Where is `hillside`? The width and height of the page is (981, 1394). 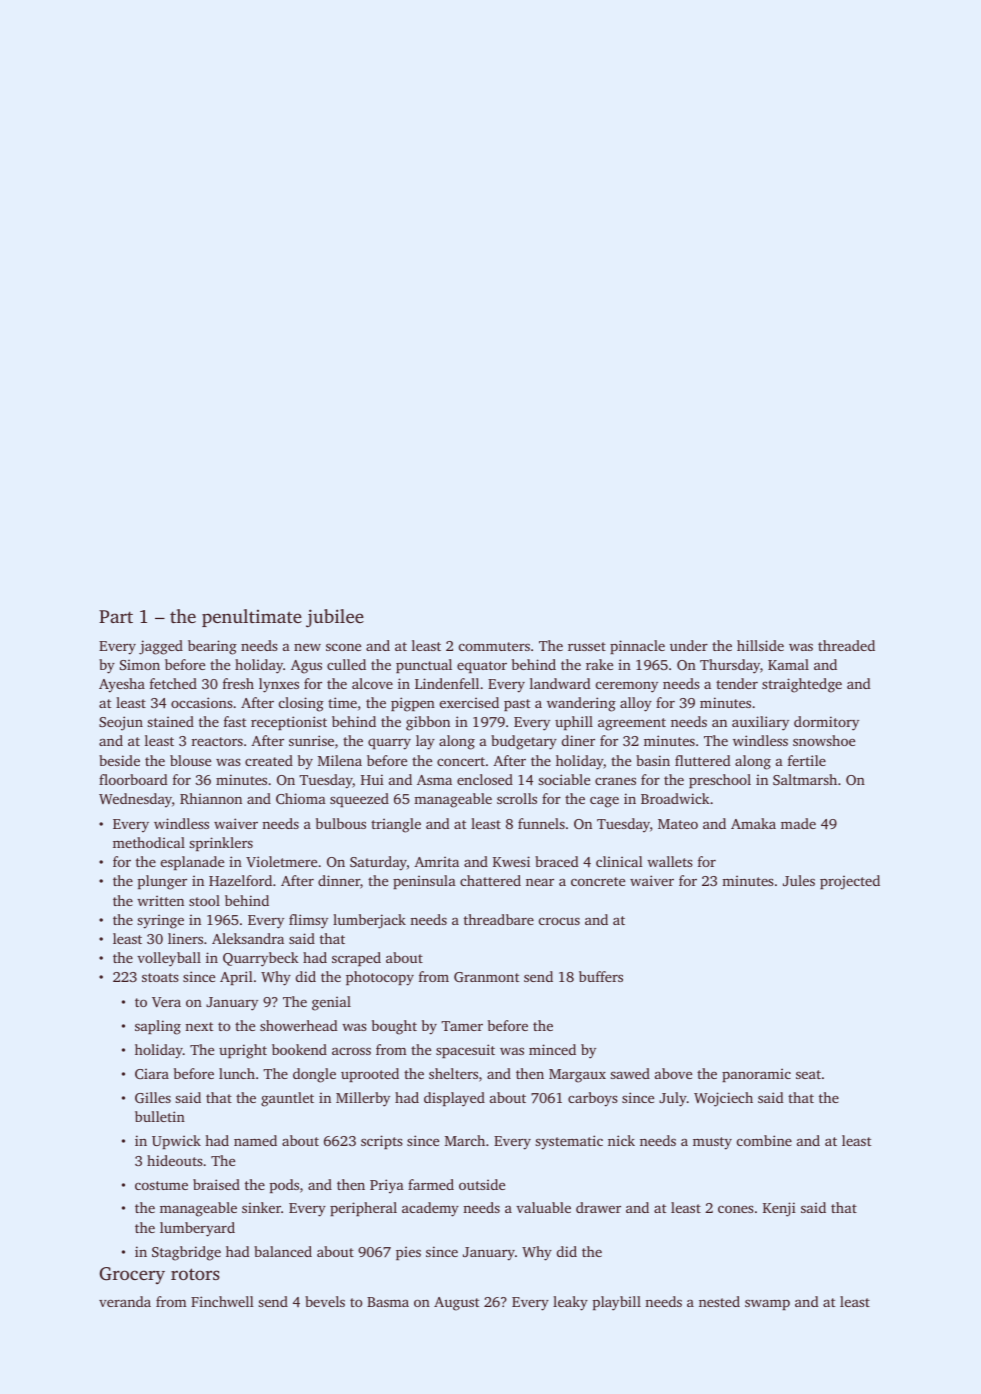
hillside is located at coordinates (760, 645).
